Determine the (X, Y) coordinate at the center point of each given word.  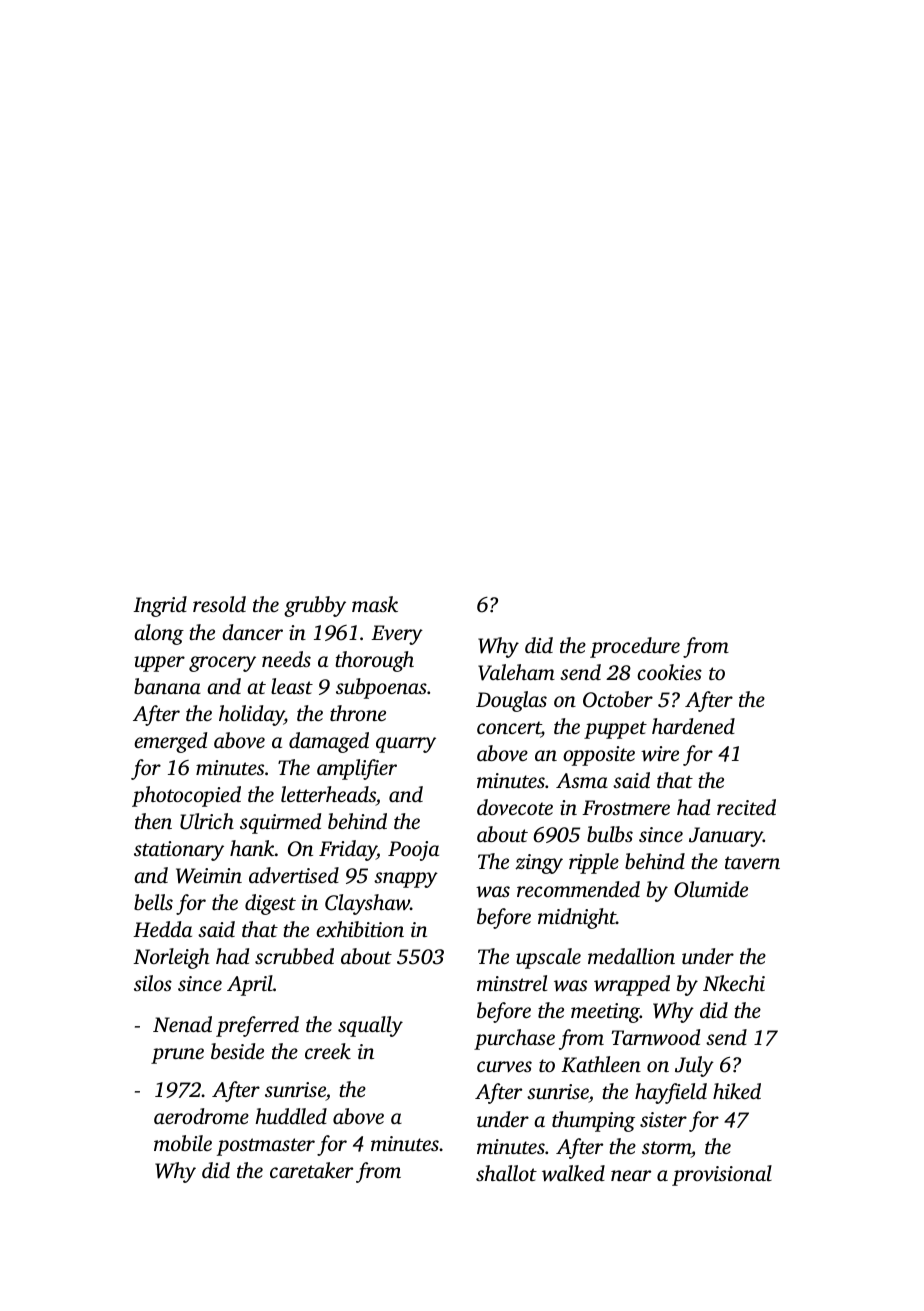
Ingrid (160, 606)
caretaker (311, 1170)
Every (397, 635)
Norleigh (171, 958)
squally (370, 1026)
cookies (669, 672)
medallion (631, 956)
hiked (737, 1091)
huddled (291, 1116)
